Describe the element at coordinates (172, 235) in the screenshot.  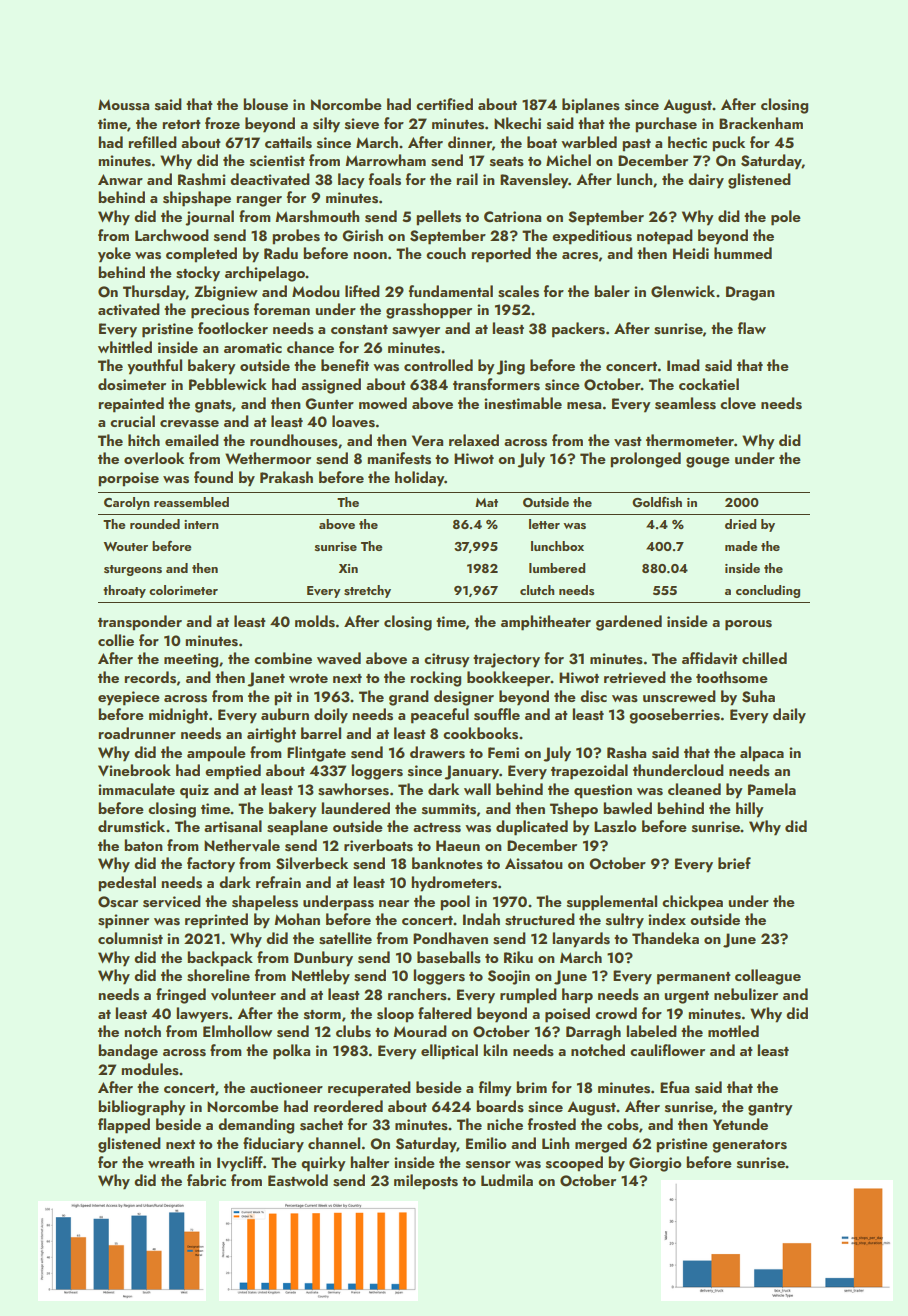
I see `Larchwood` at that location.
